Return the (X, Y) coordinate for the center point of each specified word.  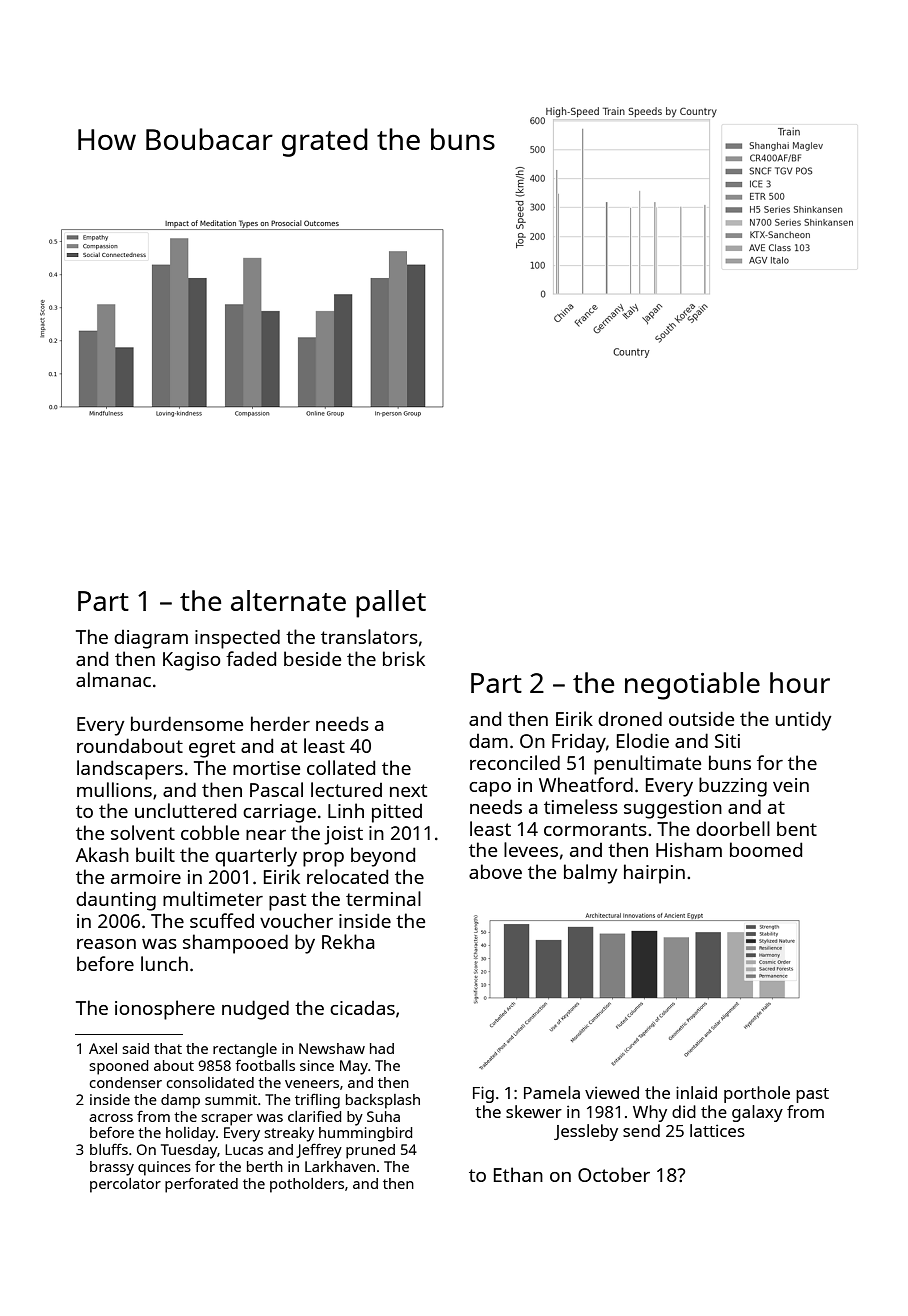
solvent (143, 832)
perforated (201, 1185)
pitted (397, 813)
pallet (391, 604)
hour (800, 682)
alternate (288, 600)
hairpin (654, 874)
